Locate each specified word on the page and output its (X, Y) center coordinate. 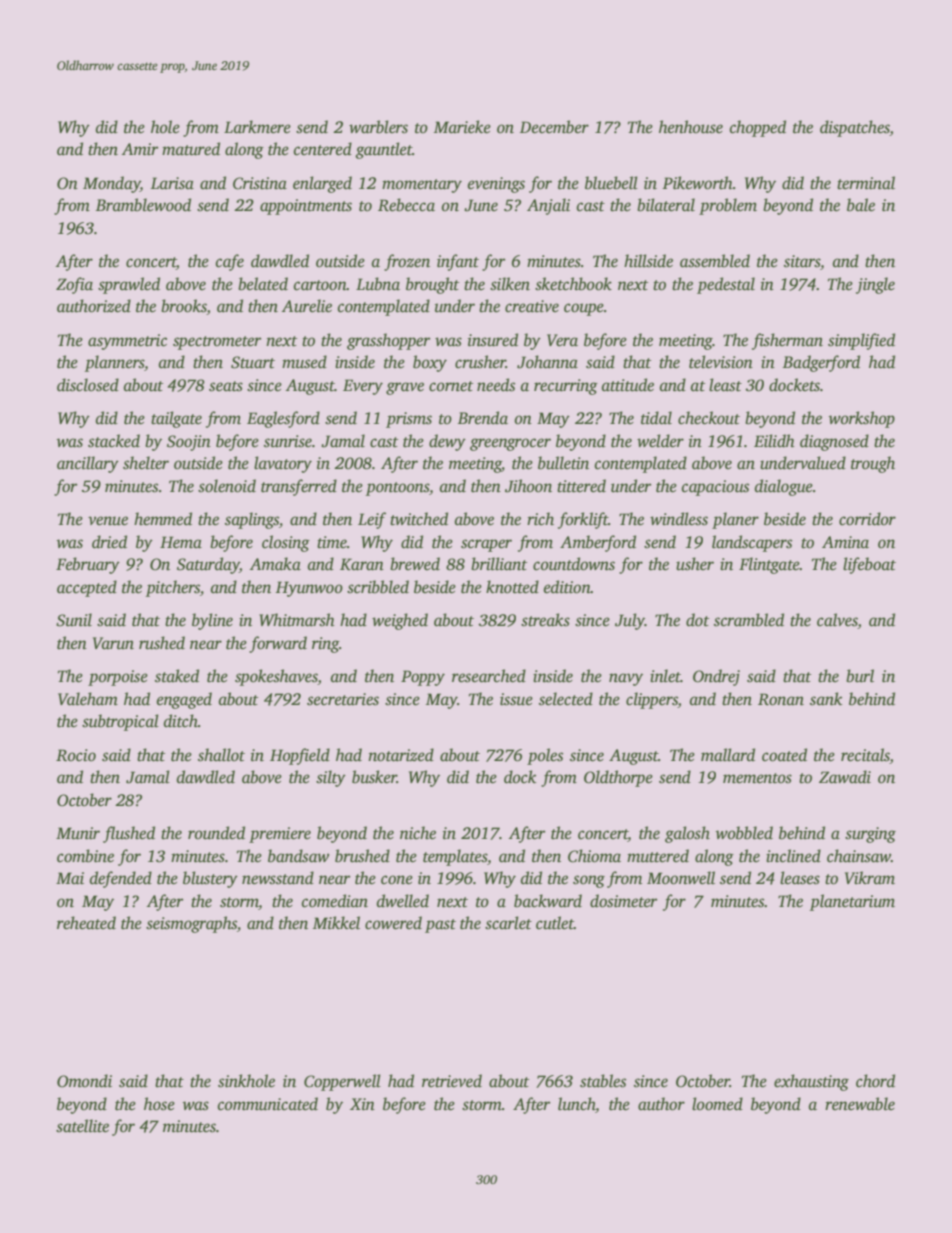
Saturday (208, 565)
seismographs (191, 924)
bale (861, 205)
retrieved (452, 1081)
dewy (447, 442)
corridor (867, 519)
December (554, 127)
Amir (140, 149)
